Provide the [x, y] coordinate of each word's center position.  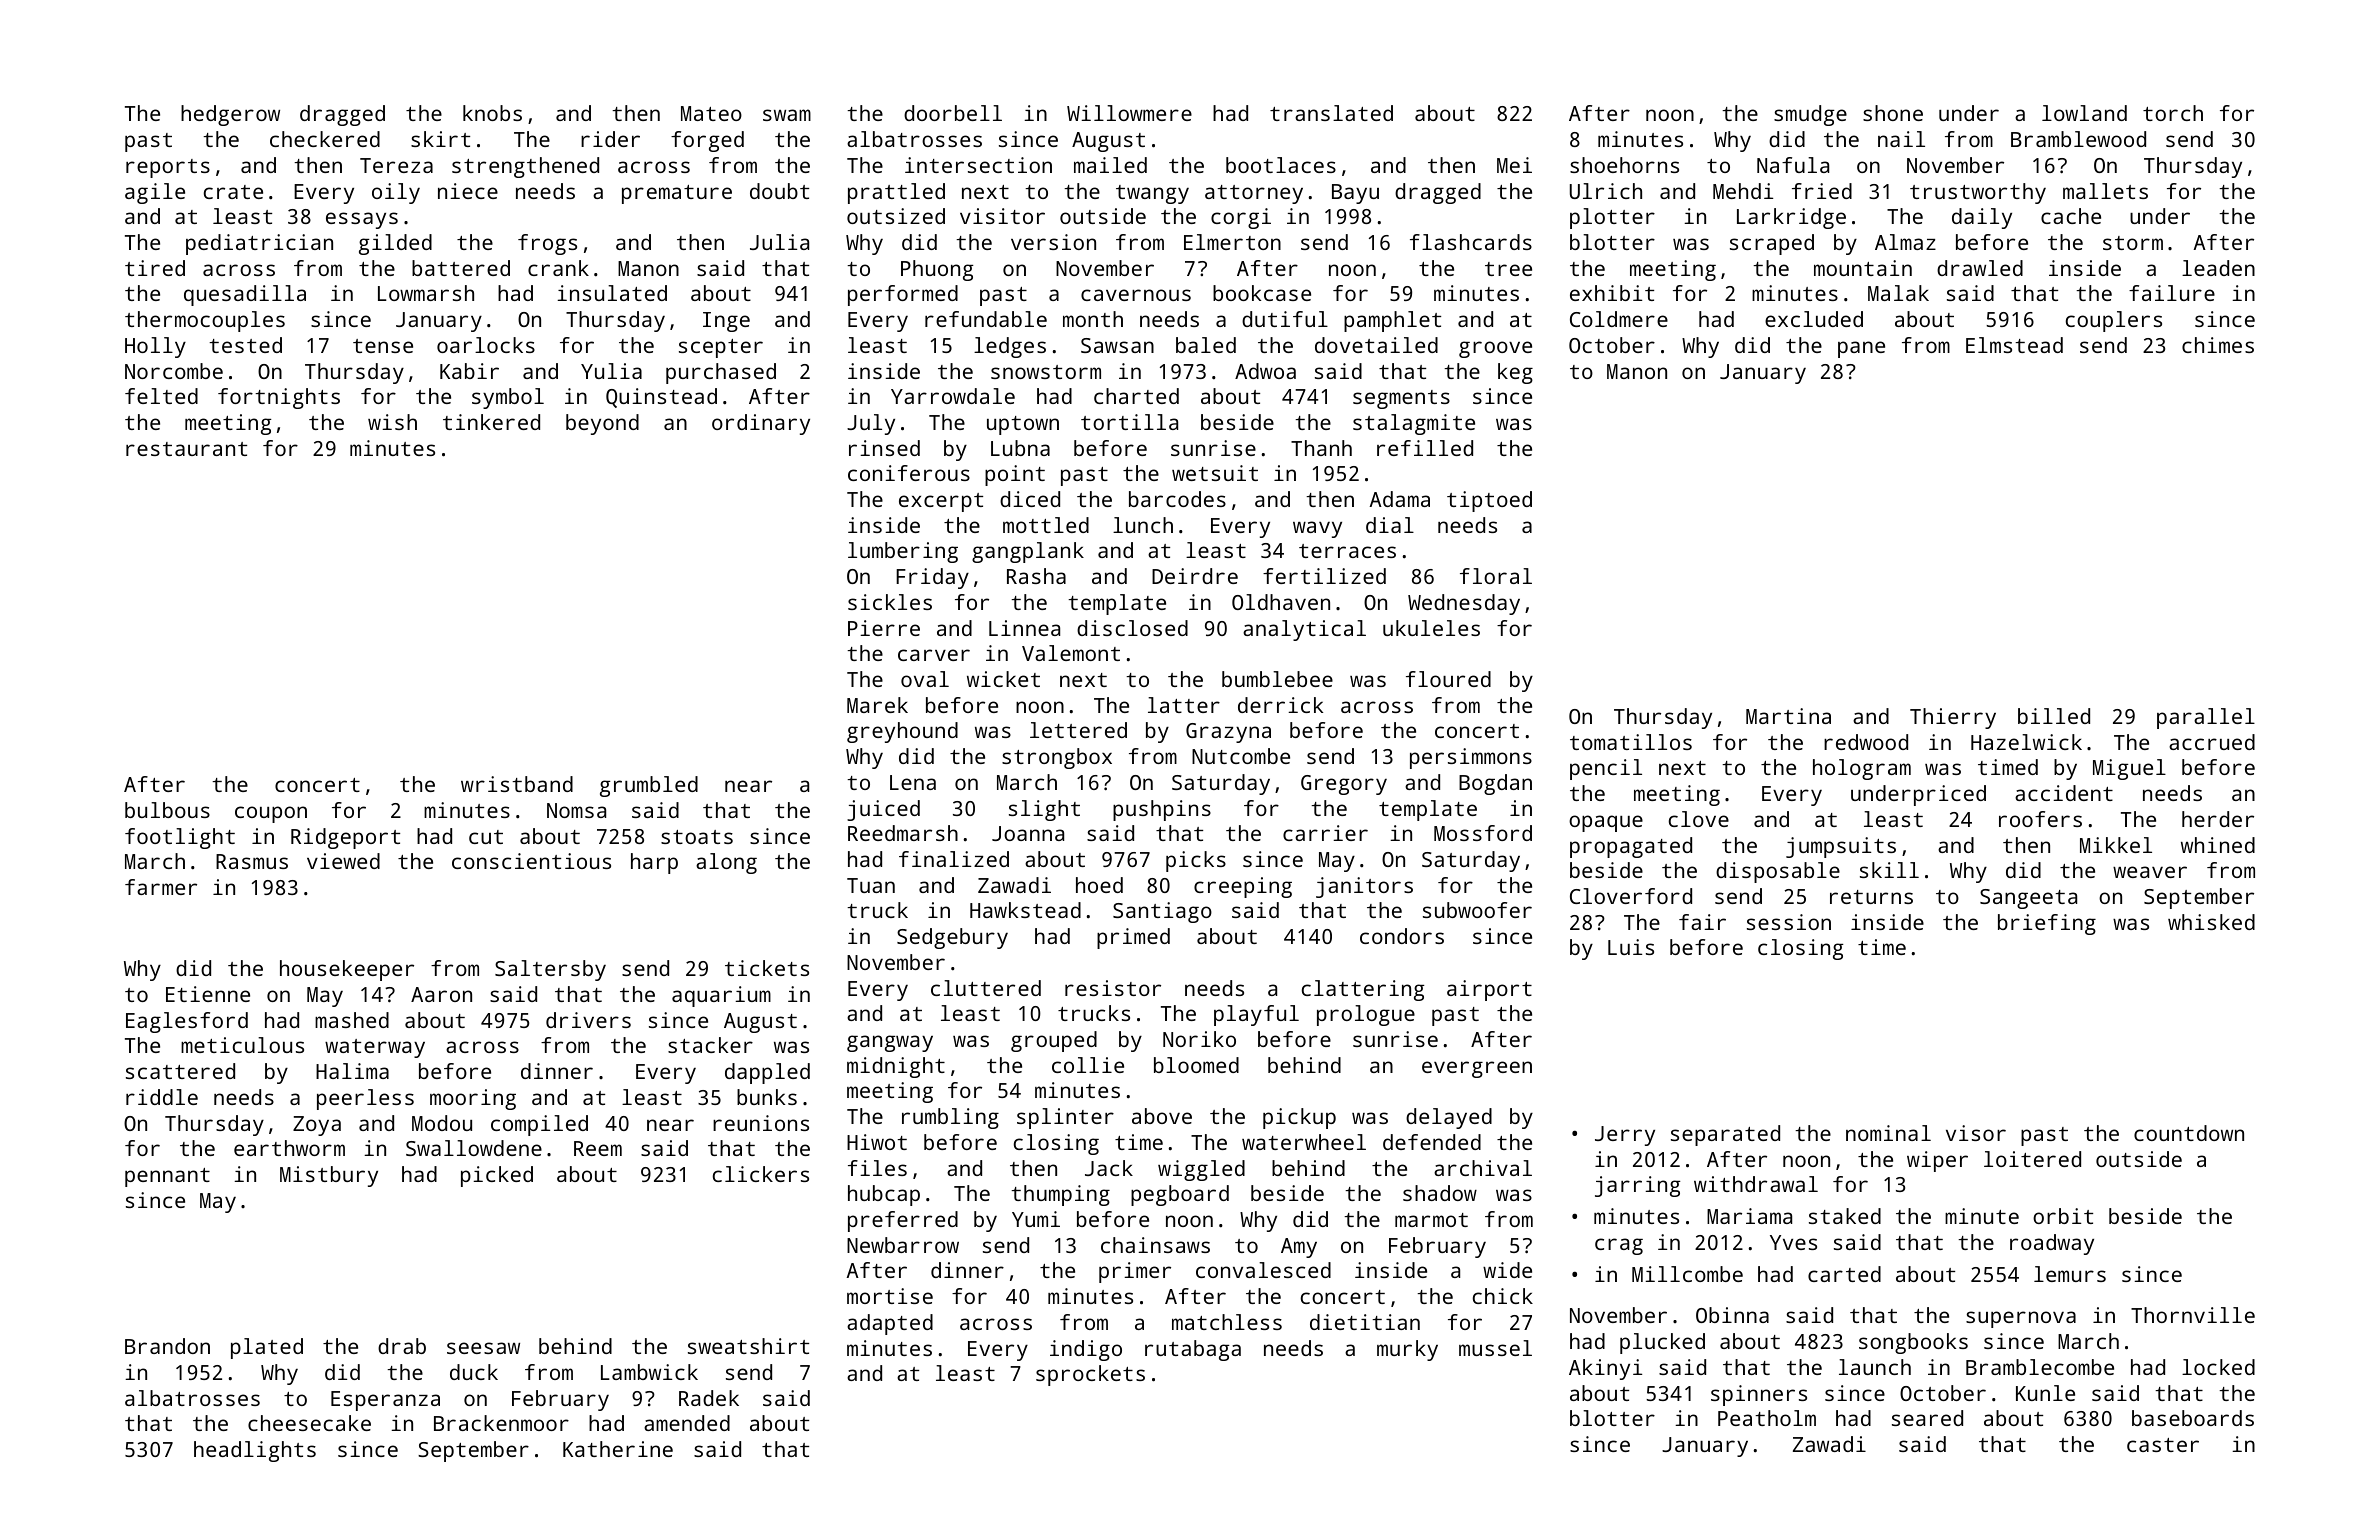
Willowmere [1129, 113]
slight [1044, 810]
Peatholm [1767, 1418]
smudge [1810, 115]
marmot [1431, 1220]
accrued [2212, 742]
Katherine [618, 1449]
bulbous [167, 810]
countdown [2189, 1133]
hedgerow [230, 115]
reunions [761, 1123]
